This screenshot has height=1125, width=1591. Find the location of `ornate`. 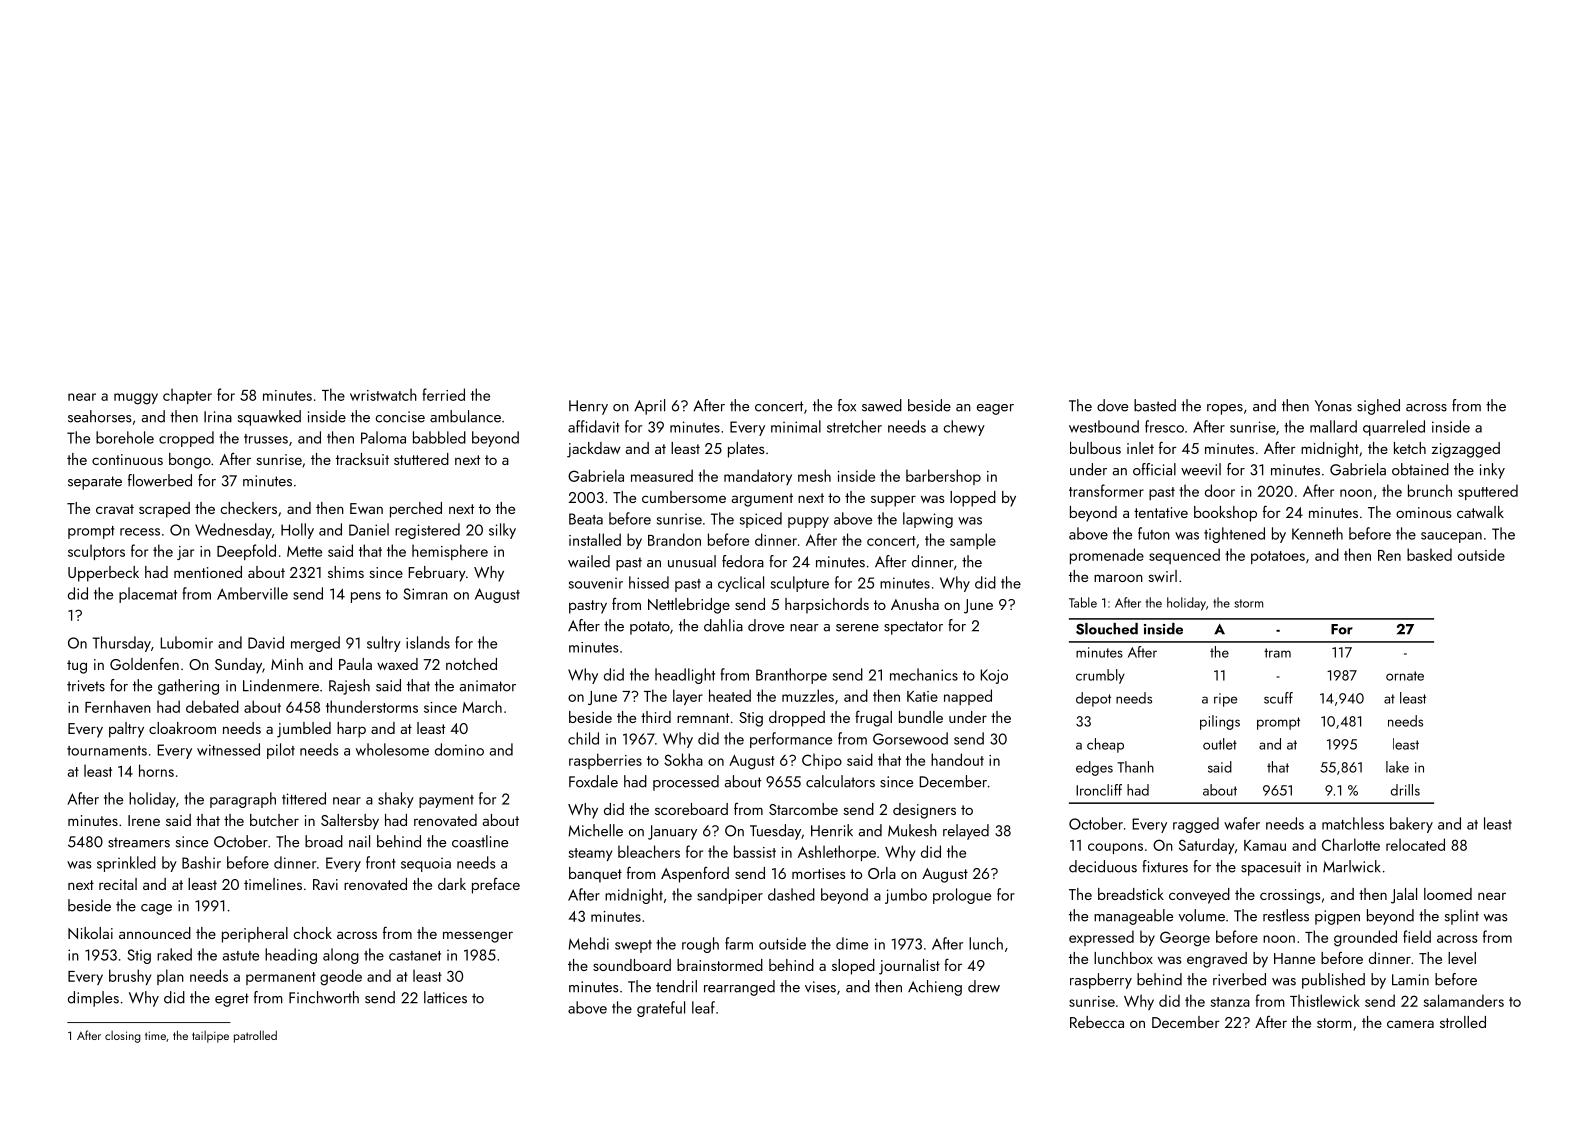

ornate is located at coordinates (1405, 676).
